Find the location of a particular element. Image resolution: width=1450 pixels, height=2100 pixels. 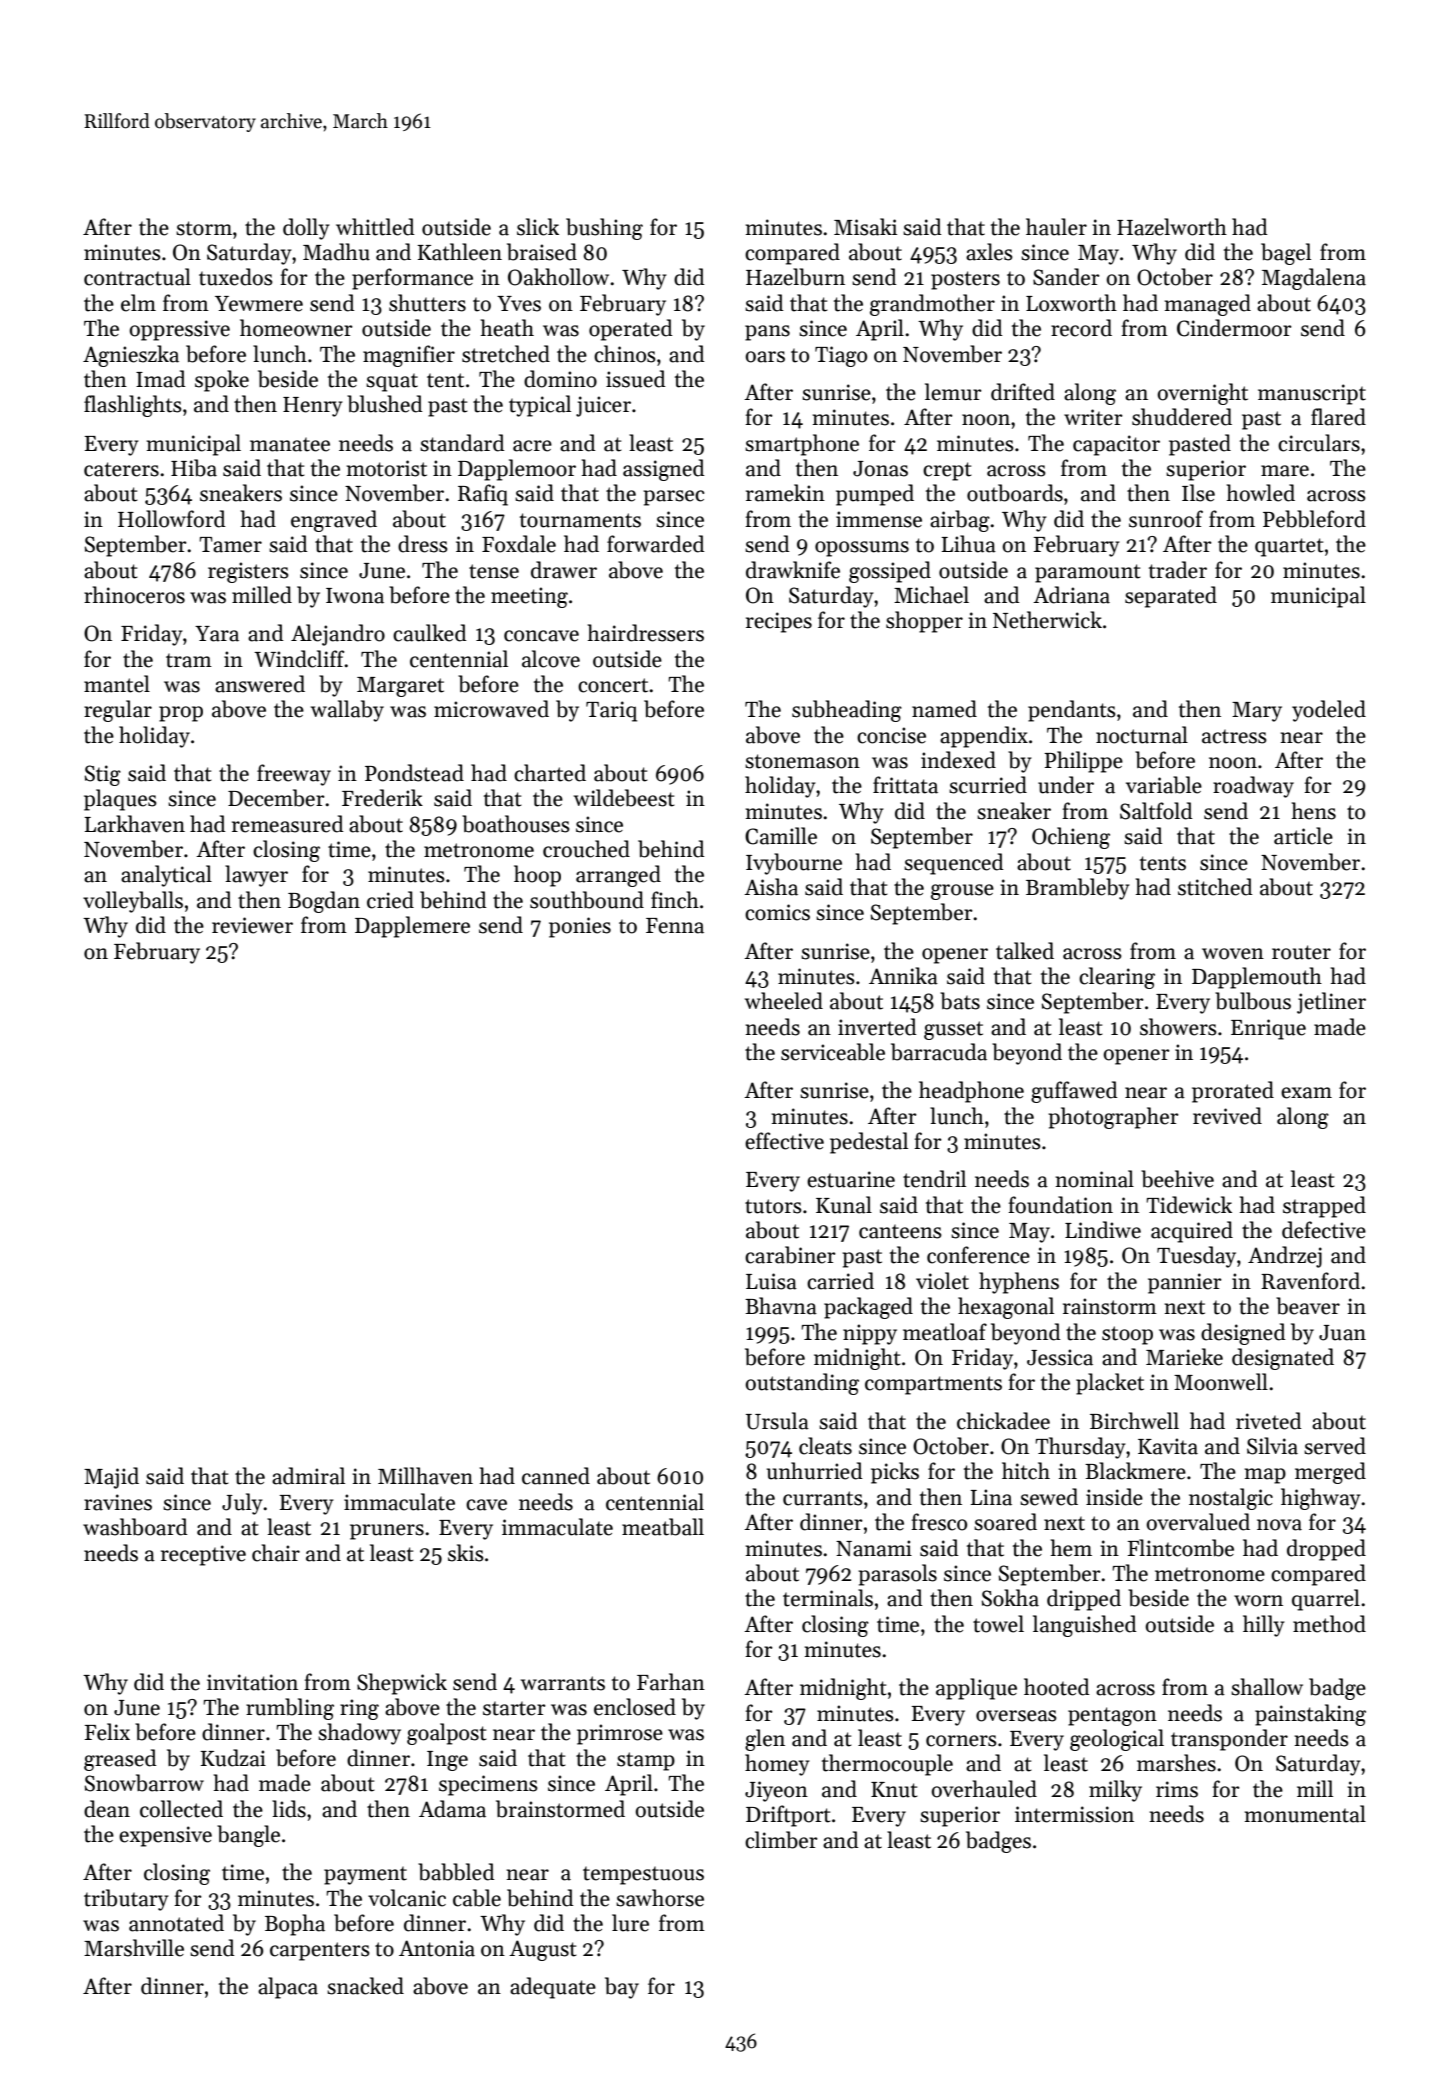

boathouses is located at coordinates (516, 824).
